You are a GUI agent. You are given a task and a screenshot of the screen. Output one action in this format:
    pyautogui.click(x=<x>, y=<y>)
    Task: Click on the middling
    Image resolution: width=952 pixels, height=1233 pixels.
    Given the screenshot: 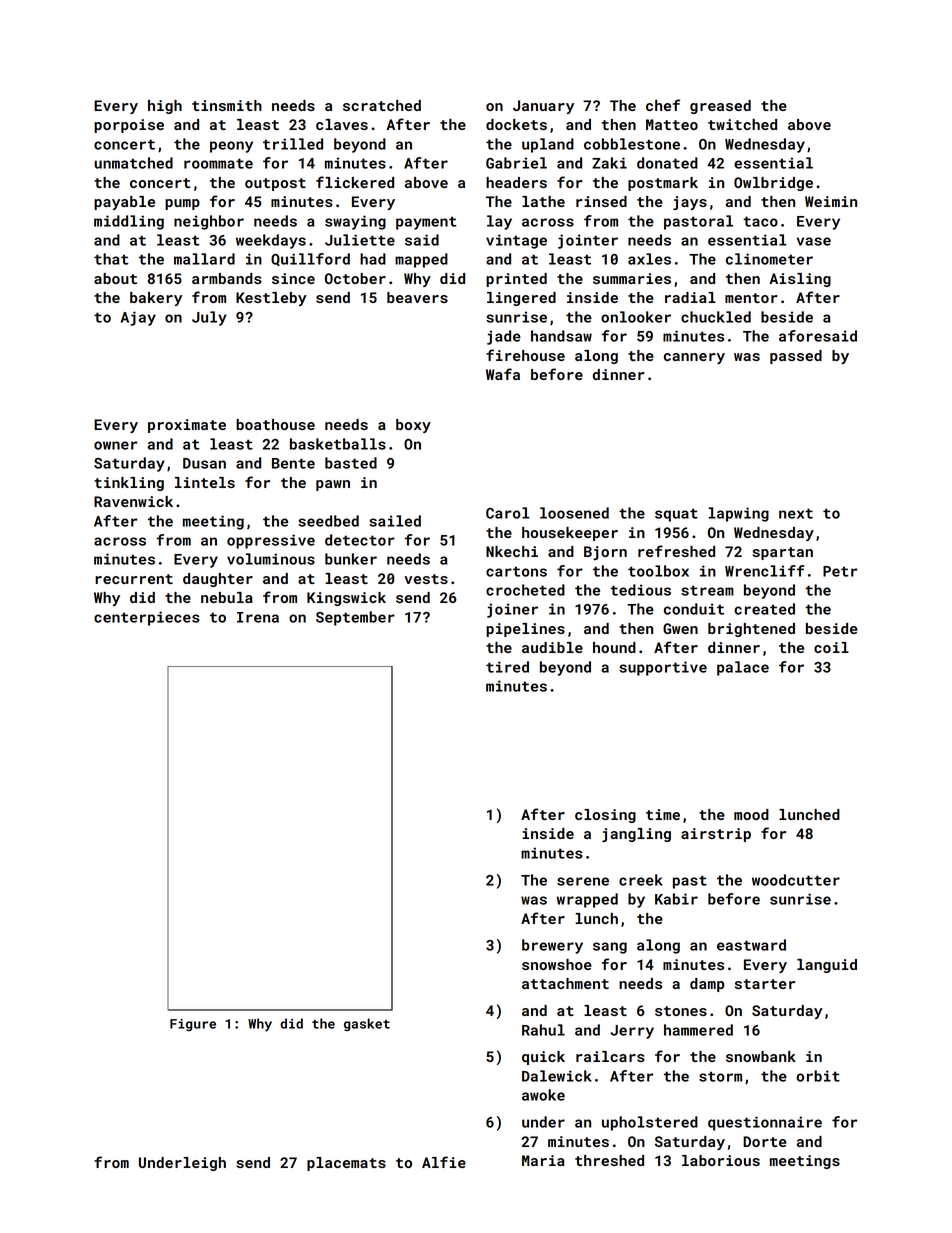 What is the action you would take?
    pyautogui.click(x=129, y=222)
